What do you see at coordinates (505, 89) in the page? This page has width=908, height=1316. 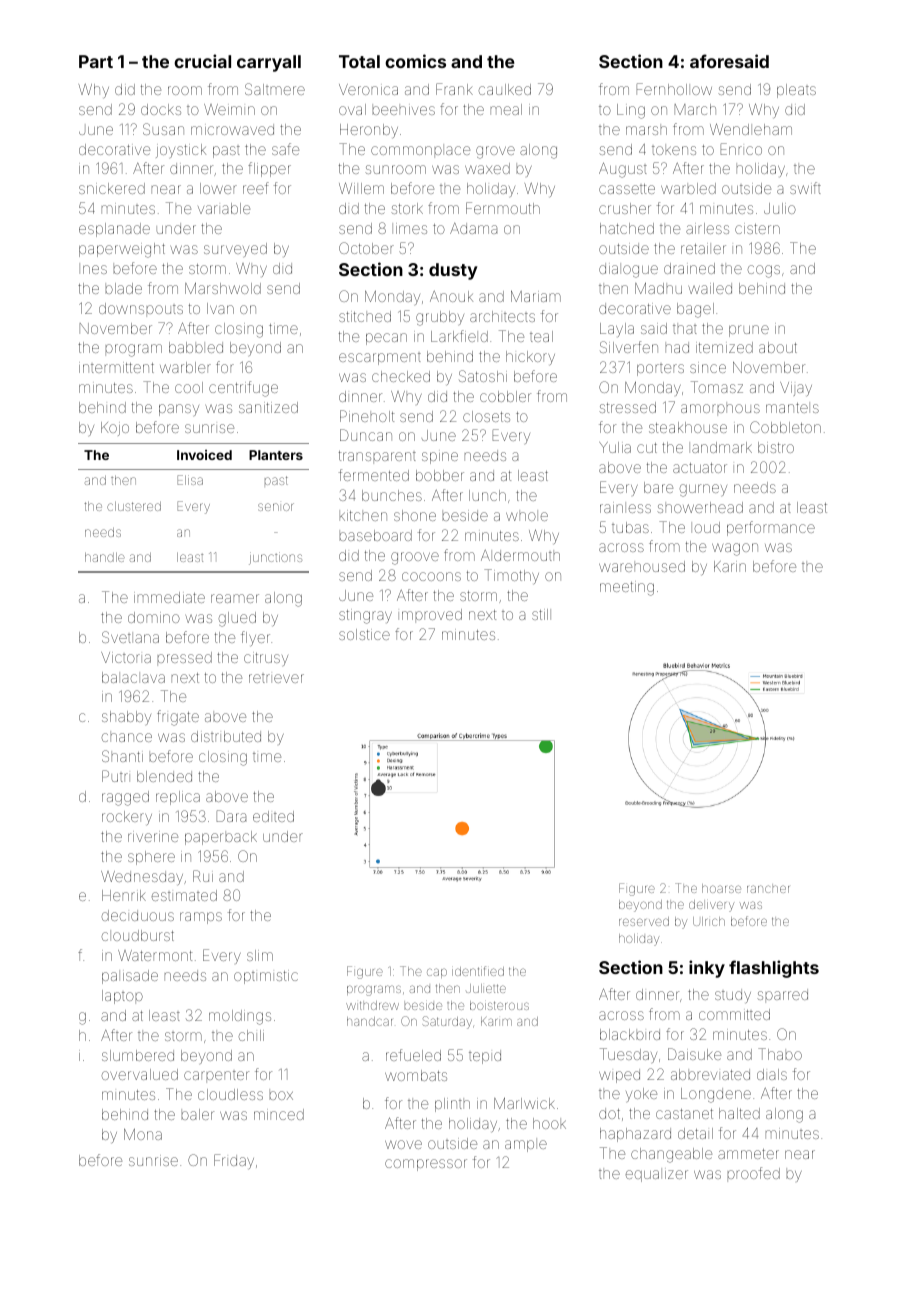 I see `caulked` at bounding box center [505, 89].
